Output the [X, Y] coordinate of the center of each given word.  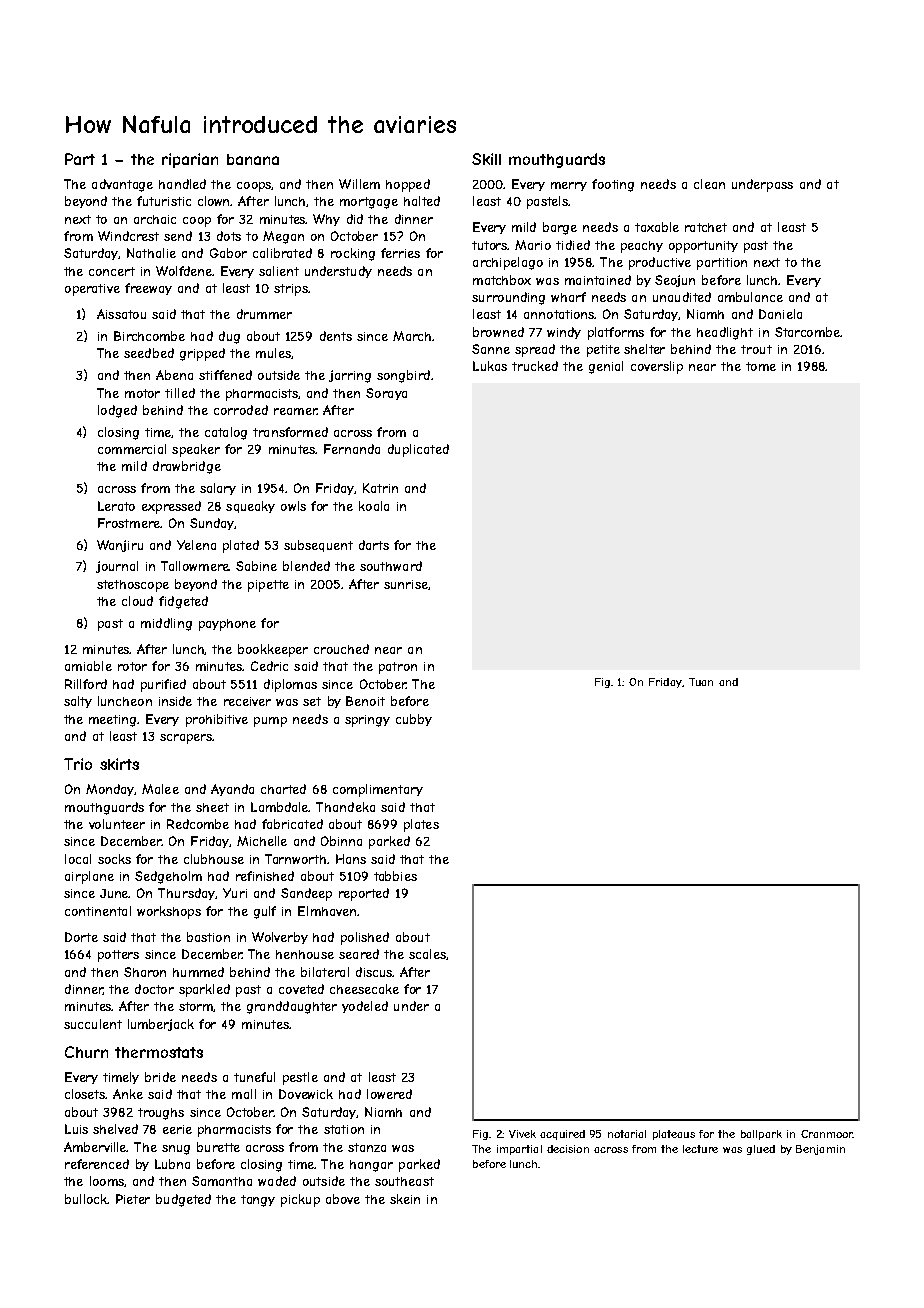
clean [709, 184]
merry [569, 186]
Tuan [701, 682]
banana [253, 159]
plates [421, 825]
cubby [414, 720]
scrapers [186, 739]
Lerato [116, 506]
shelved [115, 1129]
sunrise [406, 584]
